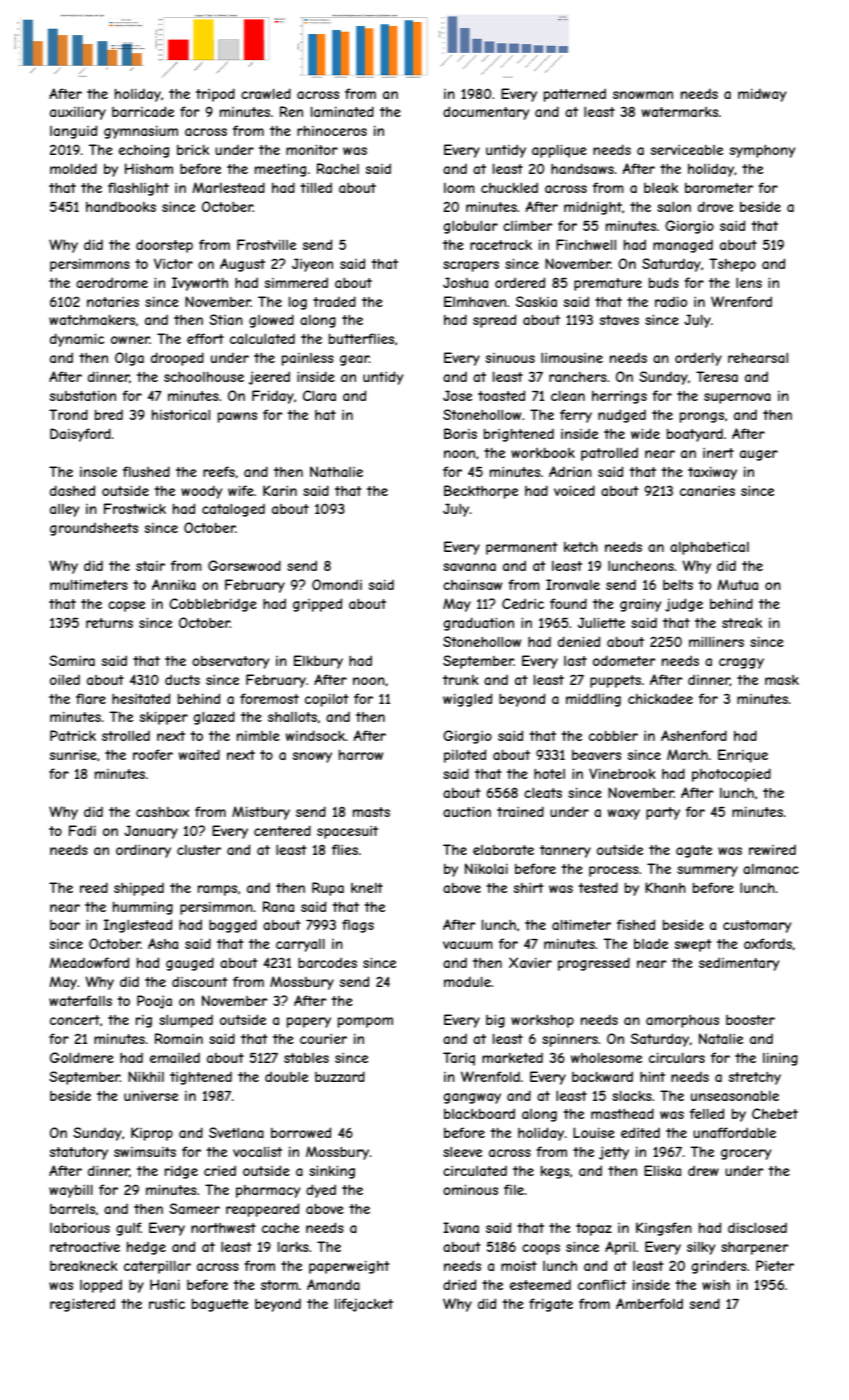 The image size is (849, 1400). What do you see at coordinates (469, 567) in the image?
I see `savanna` at bounding box center [469, 567].
